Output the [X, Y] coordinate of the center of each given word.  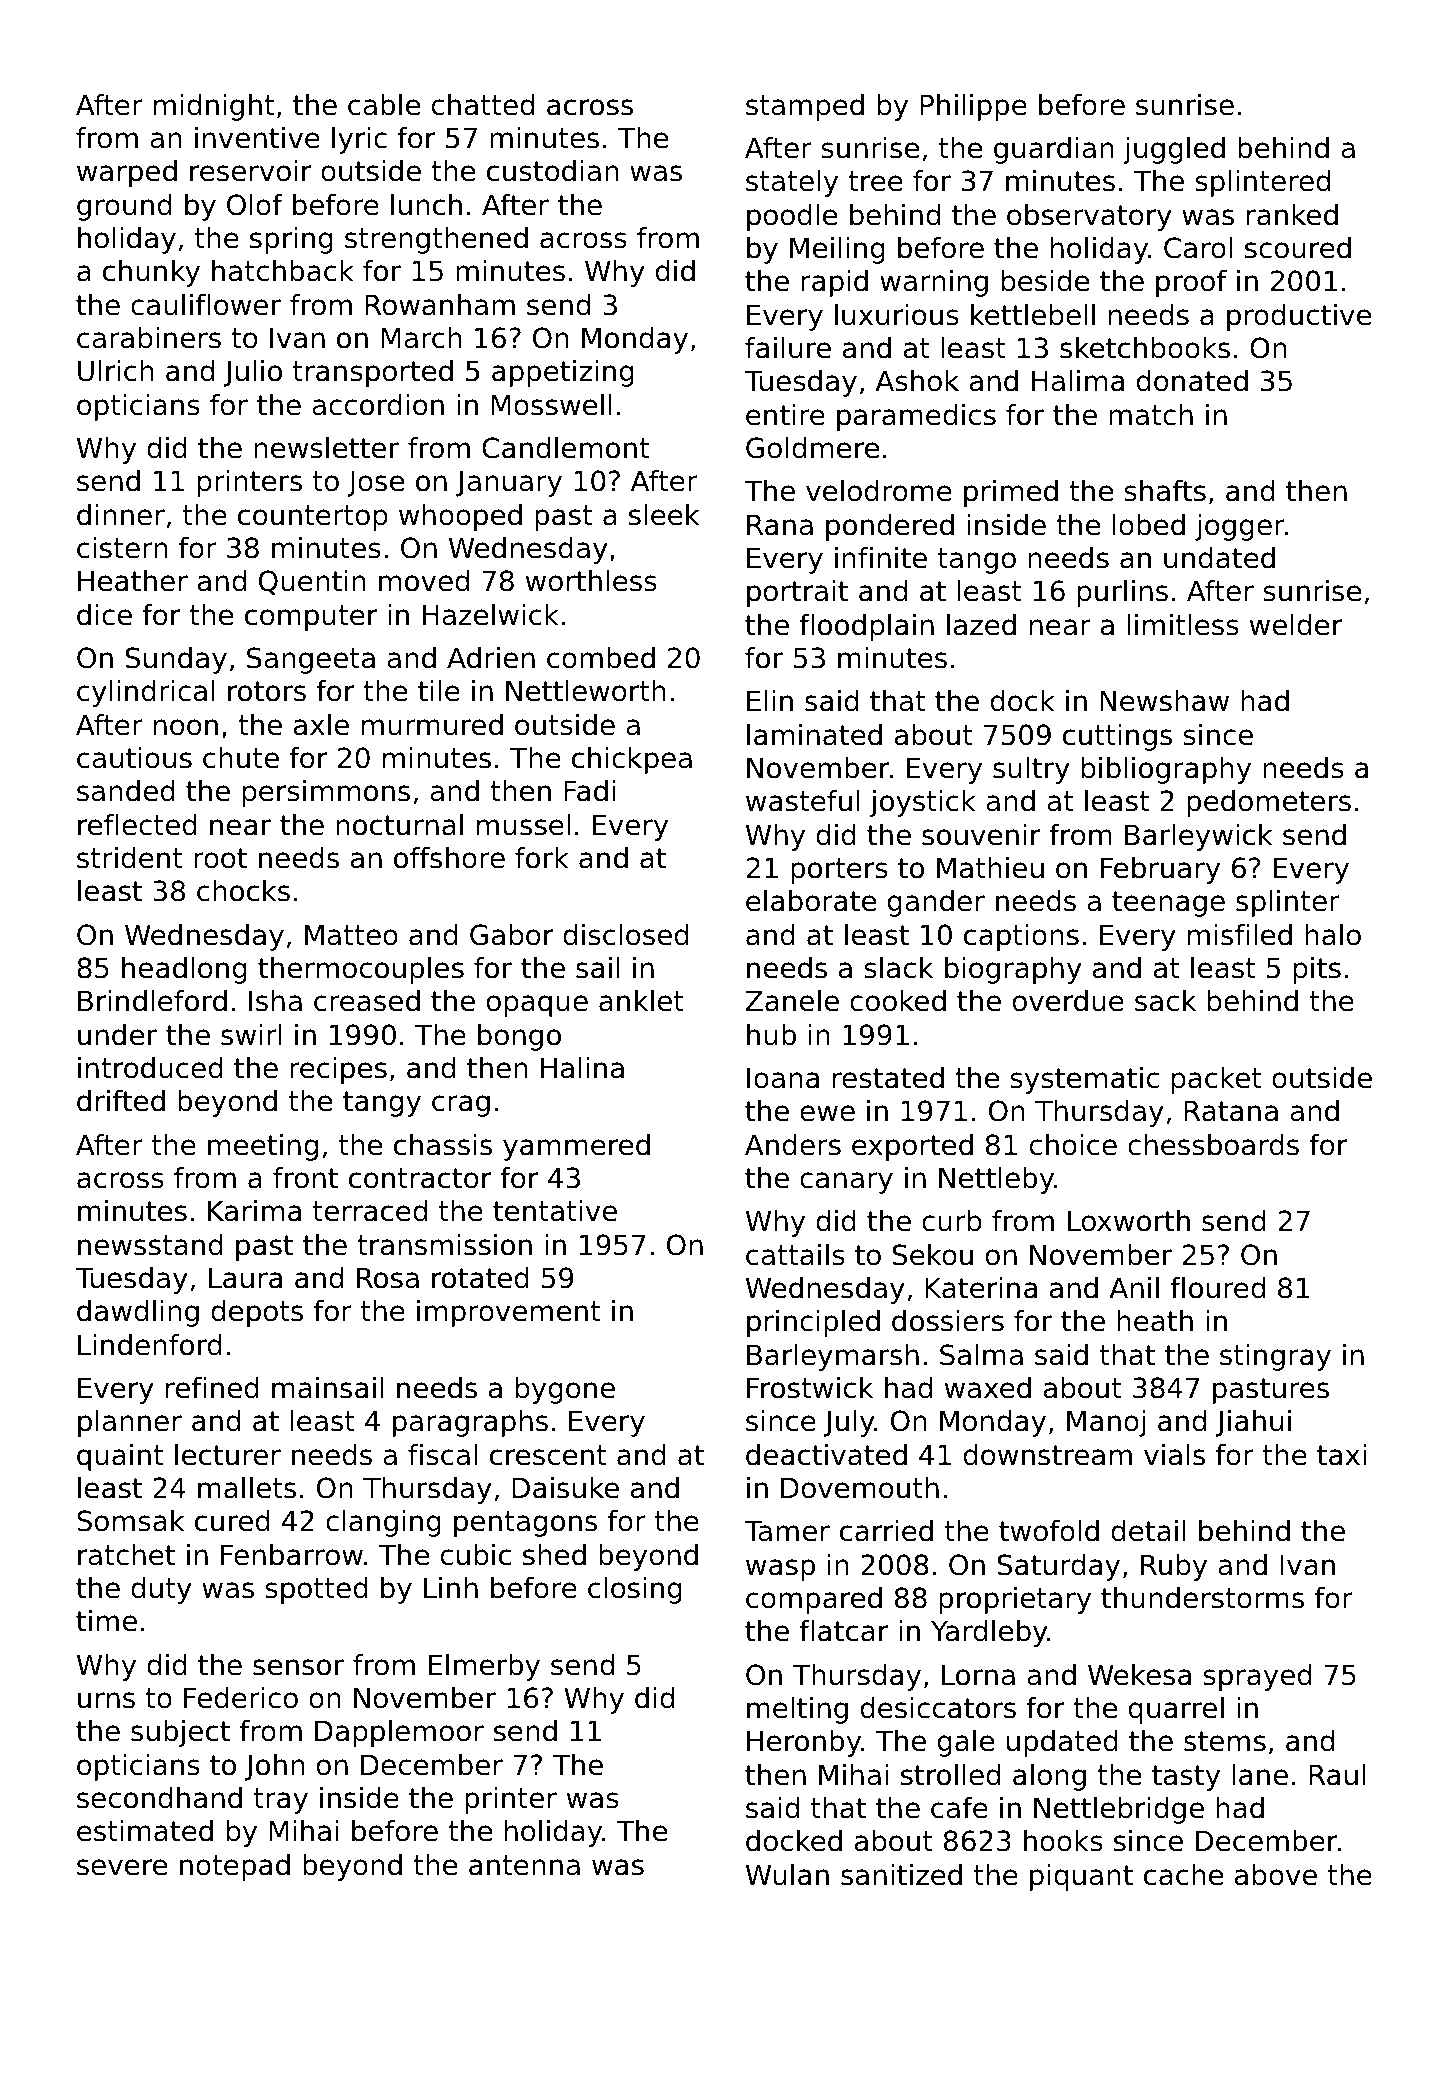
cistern [122, 548]
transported [373, 373]
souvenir [981, 835]
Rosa [388, 1278]
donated [1192, 381]
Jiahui [1253, 1423]
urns [106, 1700]
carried [886, 1531]
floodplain [866, 627]
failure [788, 348]
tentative [555, 1211]
